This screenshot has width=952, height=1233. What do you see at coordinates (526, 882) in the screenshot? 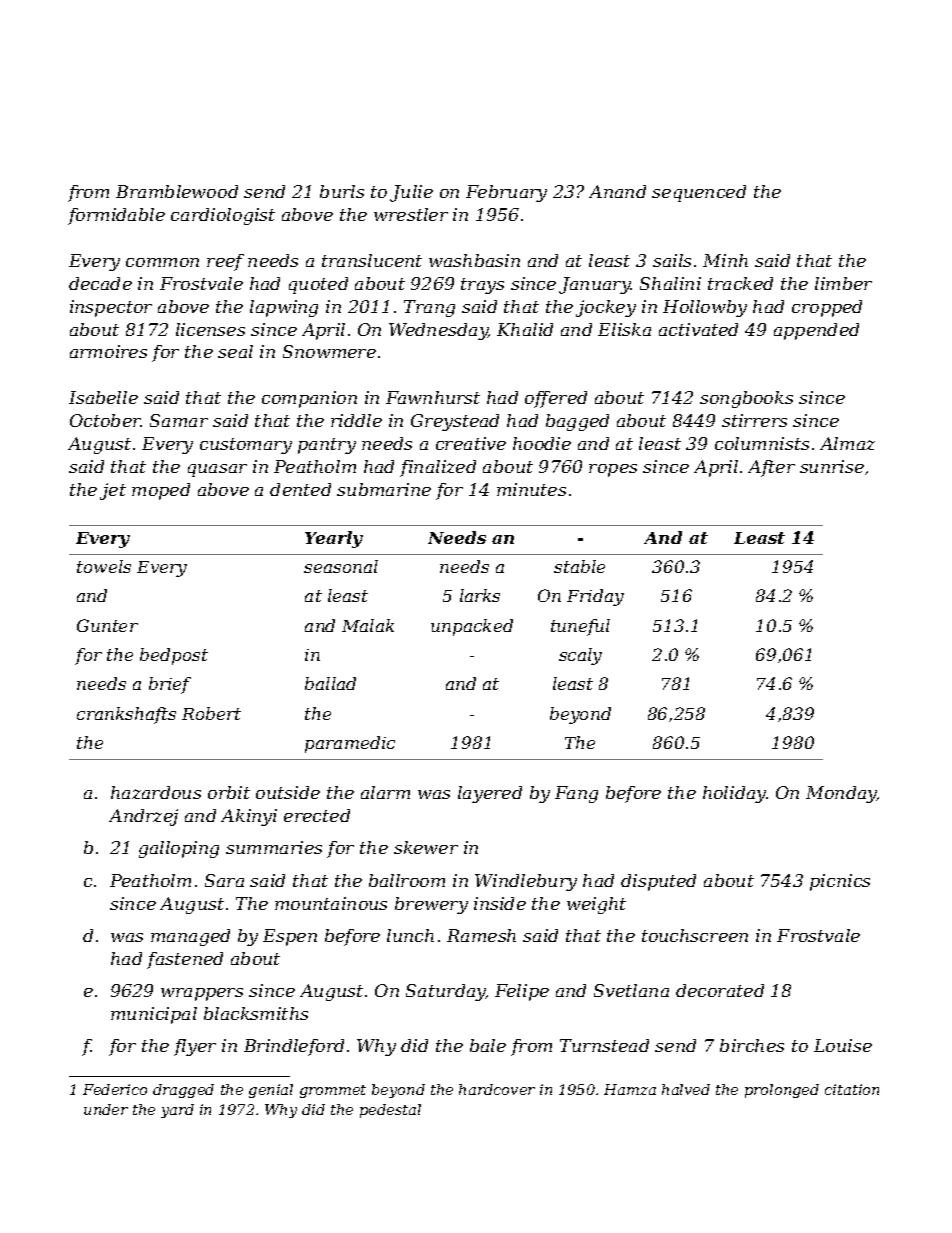
I see `Windlebury` at bounding box center [526, 882].
